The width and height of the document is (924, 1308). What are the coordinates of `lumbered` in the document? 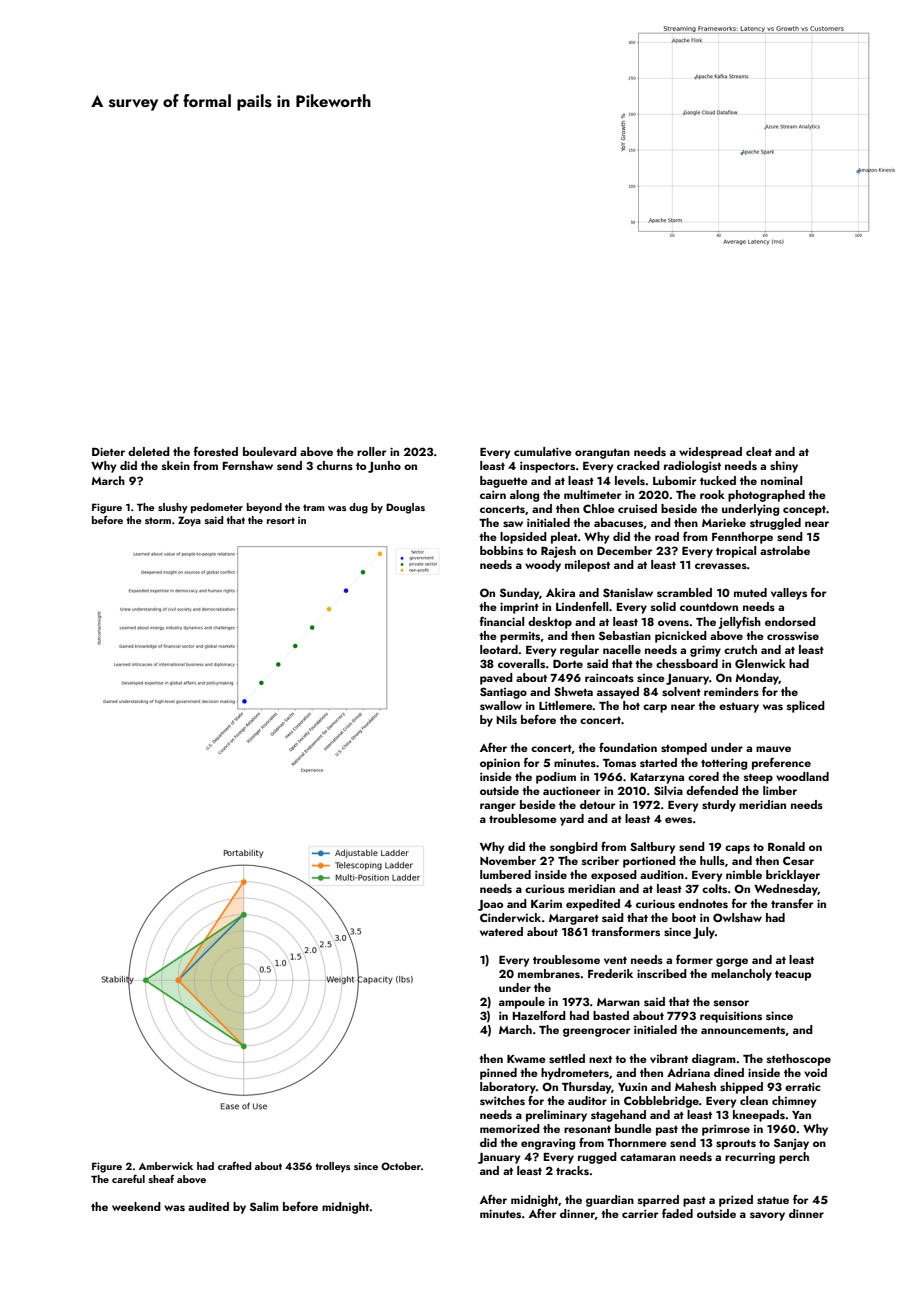 It's located at (505, 874).
